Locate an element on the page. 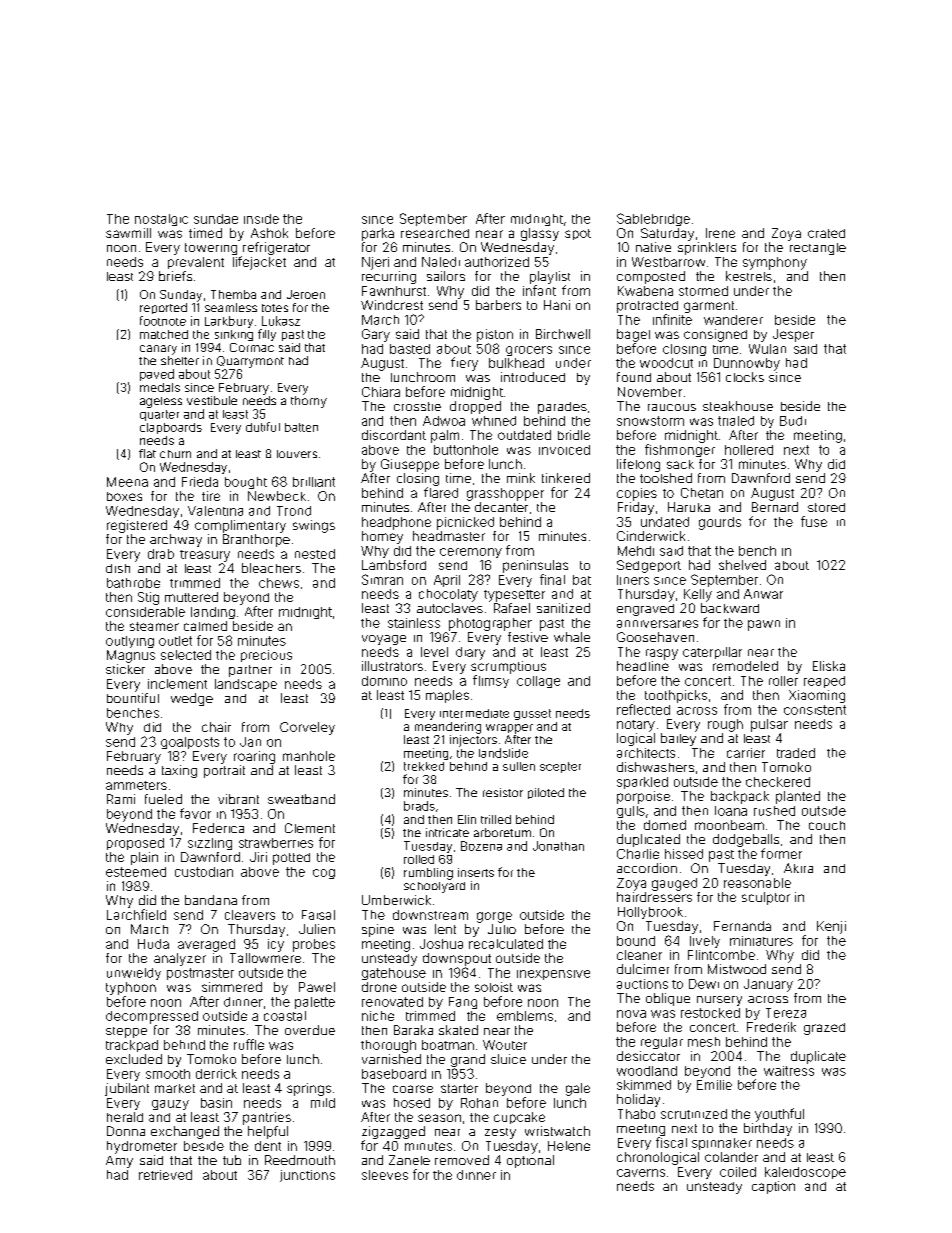 The height and width of the page is (1233, 952). Sedgeport is located at coordinates (649, 566).
